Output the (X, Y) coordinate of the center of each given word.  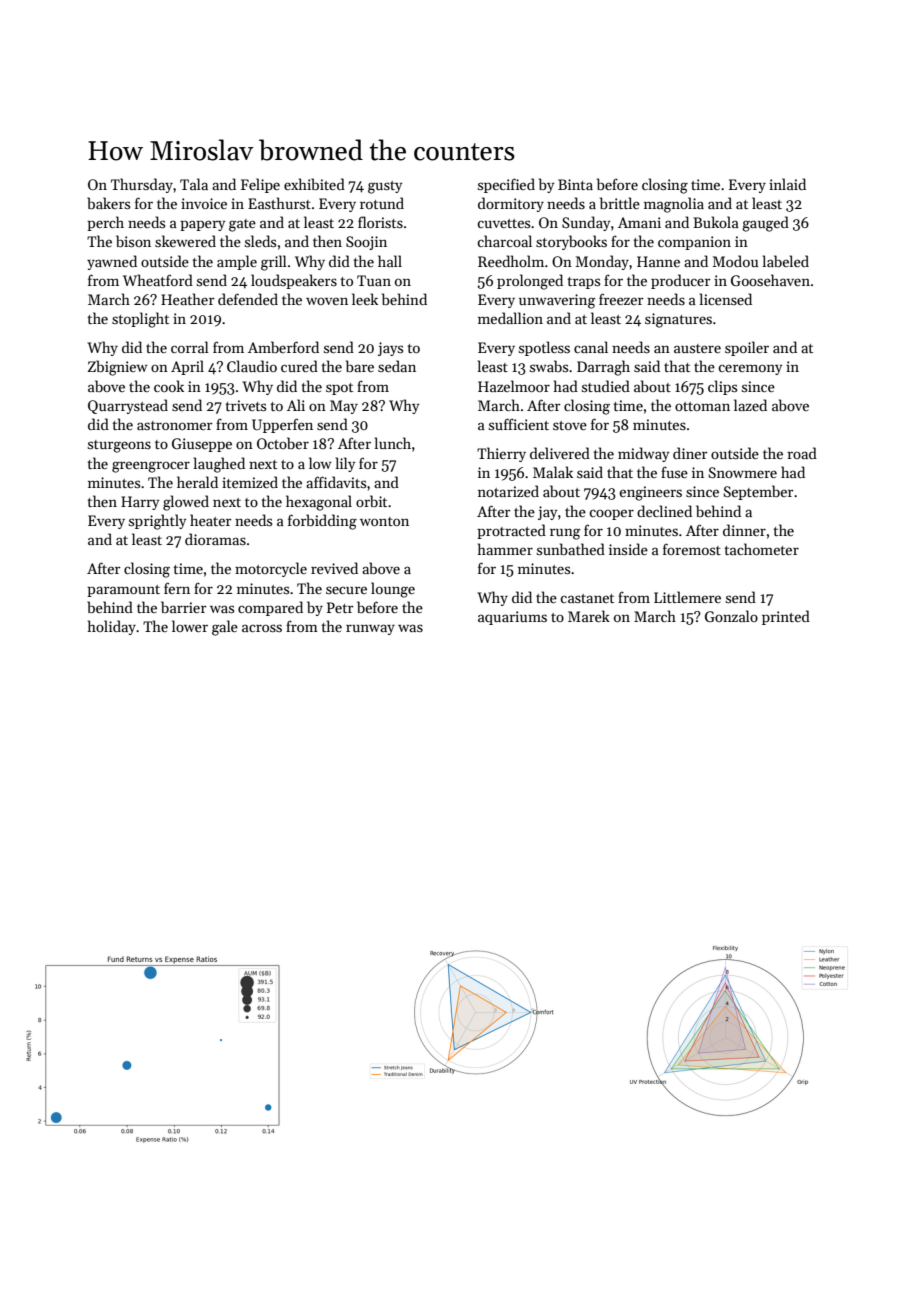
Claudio (252, 366)
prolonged (530, 282)
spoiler (747, 348)
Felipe (260, 185)
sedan (397, 366)
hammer (505, 549)
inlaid (787, 184)
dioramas (215, 539)
